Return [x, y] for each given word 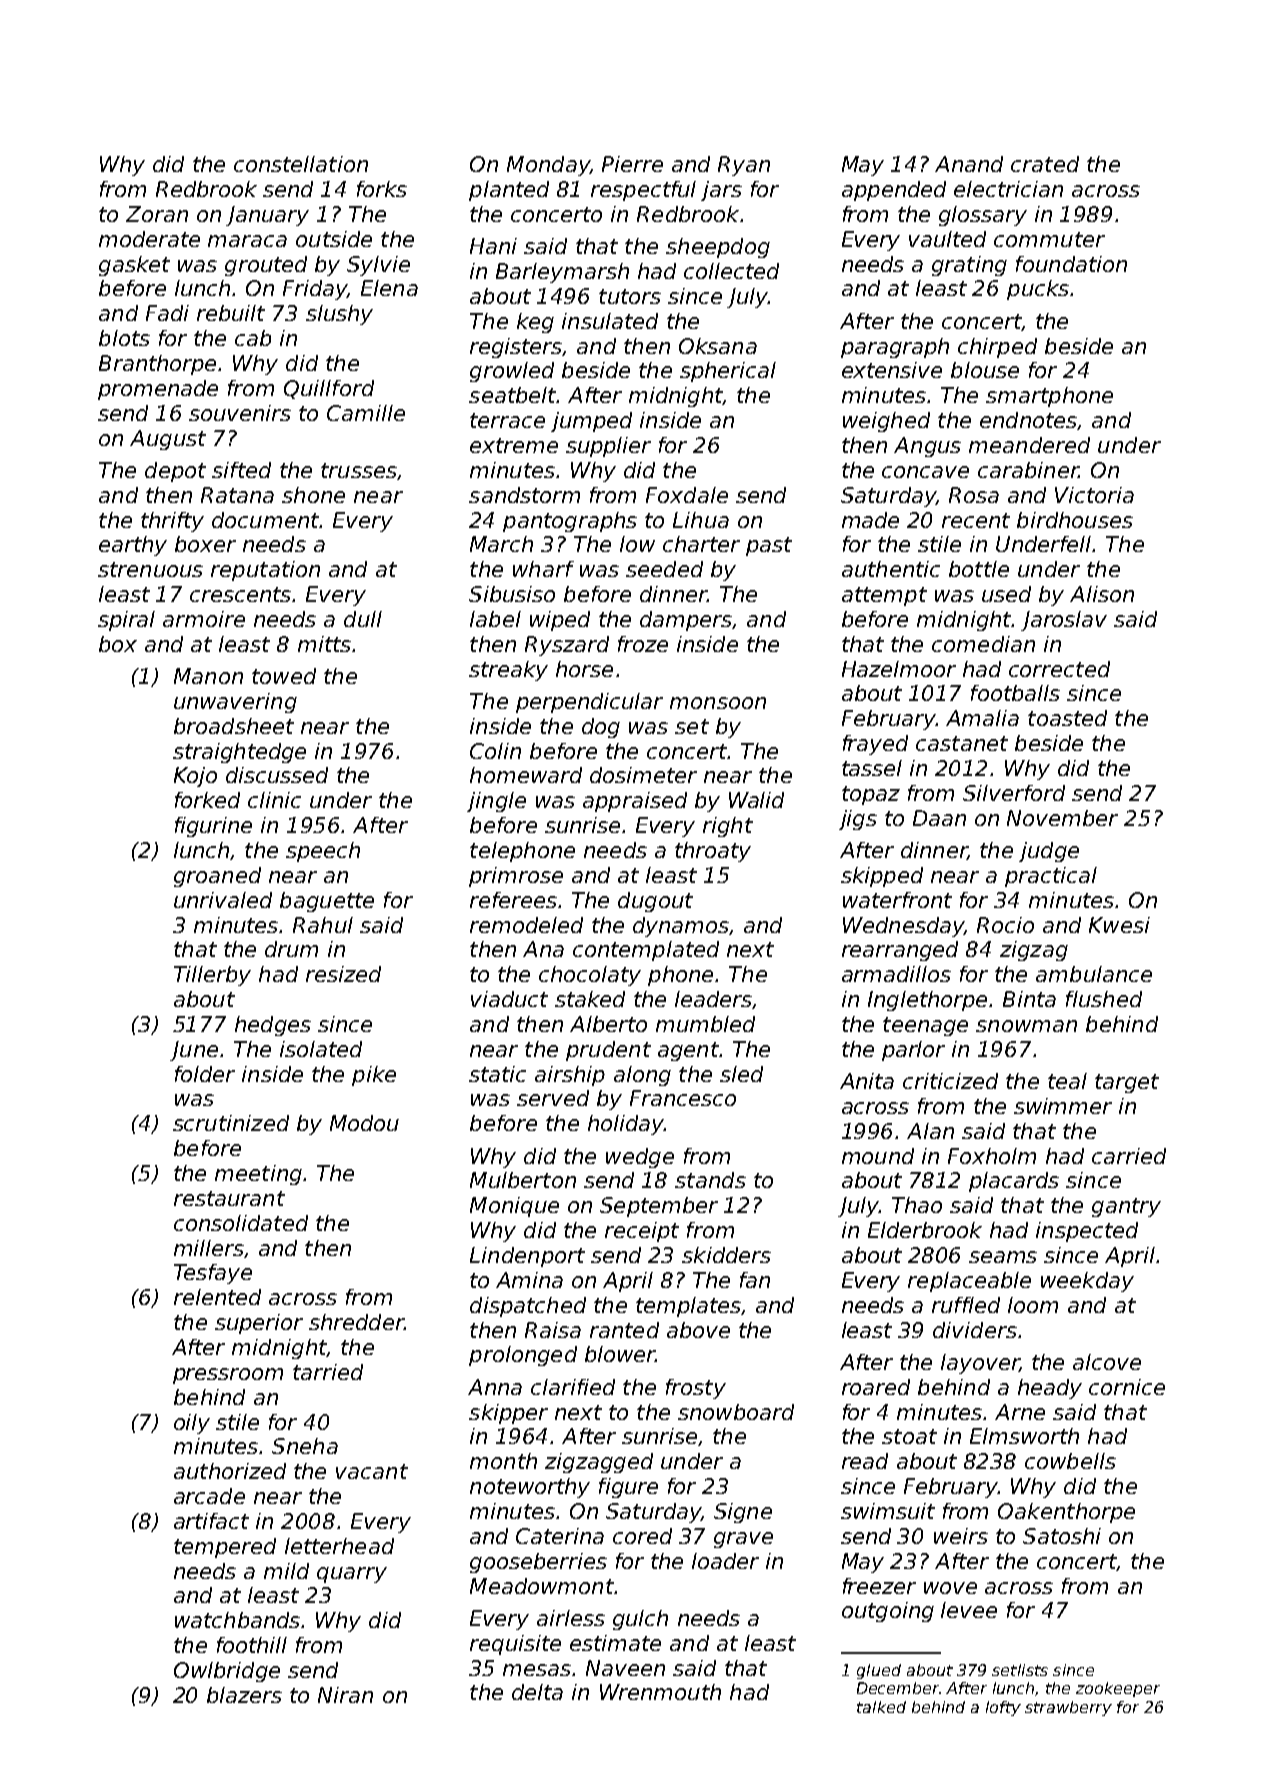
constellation [301, 164]
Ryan [744, 166]
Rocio [1005, 925]
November [1062, 818]
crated [1045, 164]
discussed [277, 775]
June [194, 1051]
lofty [1003, 1708]
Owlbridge [227, 1672]
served [553, 1098]
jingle [496, 802]
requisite [515, 1645]
